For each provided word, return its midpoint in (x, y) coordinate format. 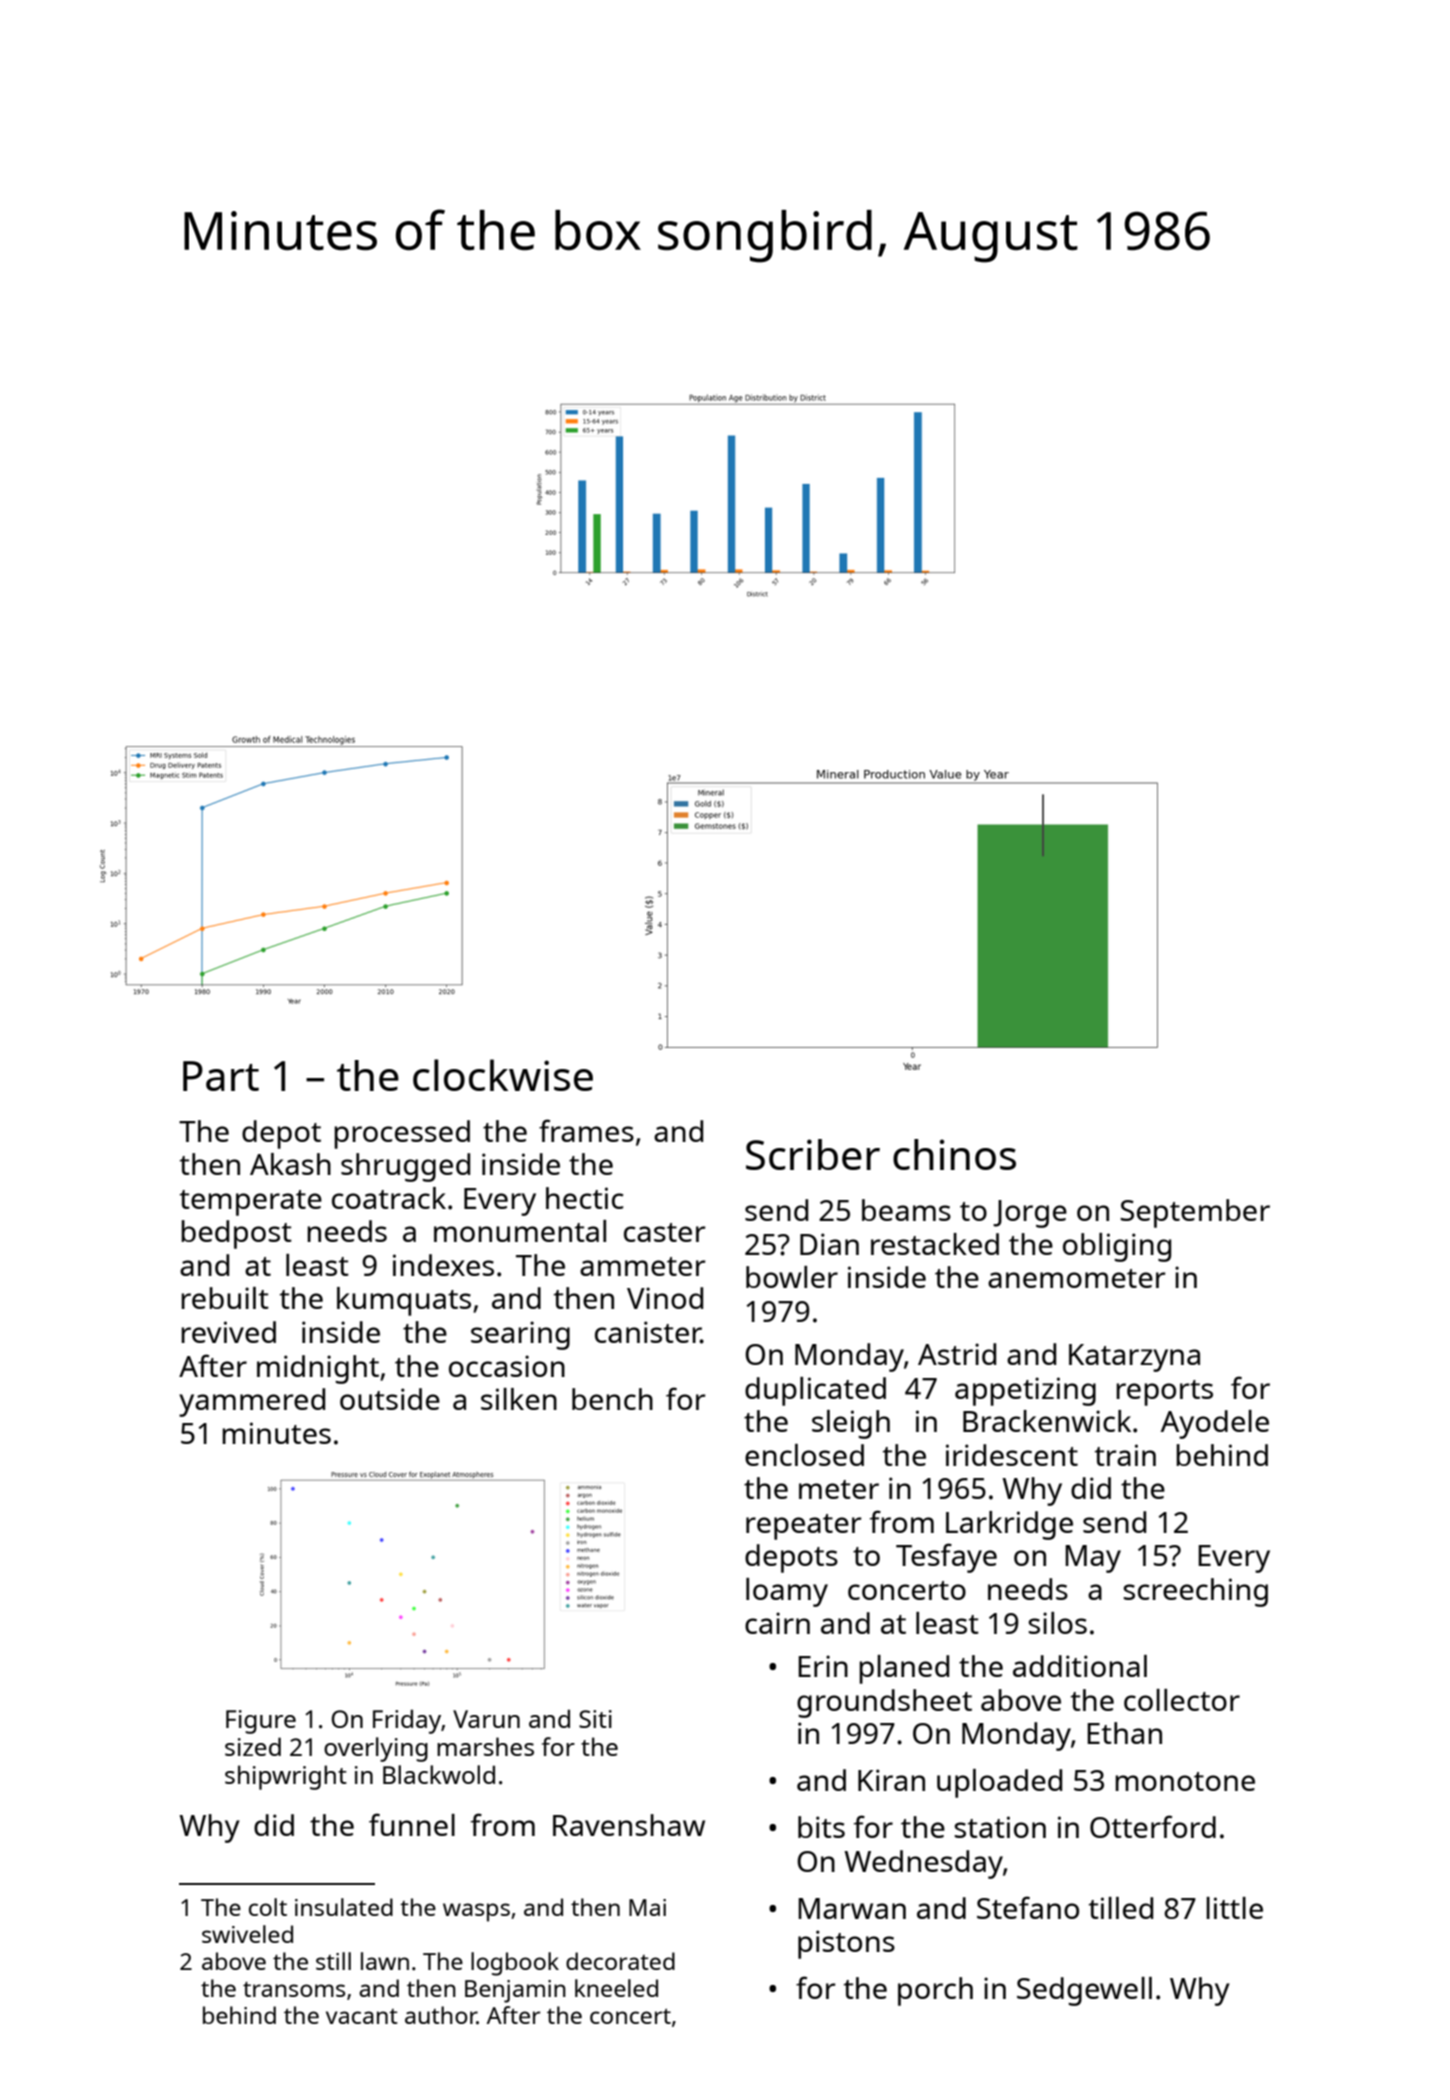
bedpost (236, 1234)
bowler (792, 1277)
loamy (787, 1592)
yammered (252, 1402)
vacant (362, 2016)
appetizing (1025, 1391)
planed (904, 1669)
